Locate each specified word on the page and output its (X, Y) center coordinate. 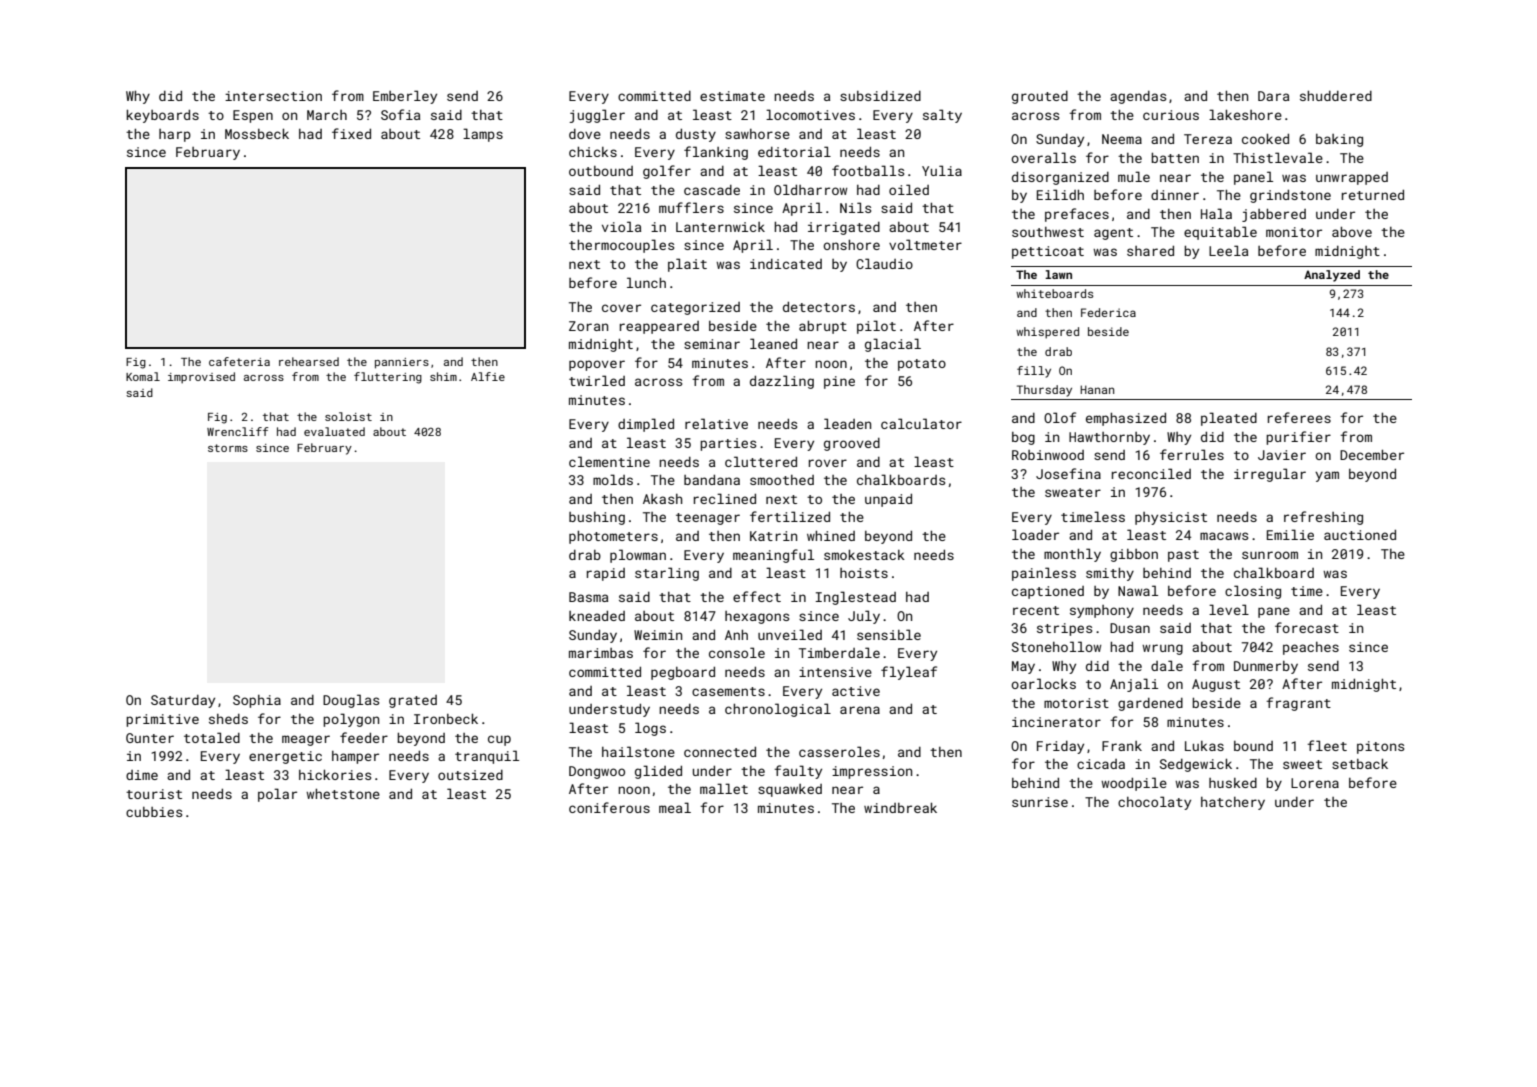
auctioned (1360, 535)
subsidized (880, 96)
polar (277, 795)
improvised (201, 378)
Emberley (405, 97)
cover (621, 308)
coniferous (609, 807)
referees (1299, 417)
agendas (1138, 97)
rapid (606, 574)
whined (831, 536)
